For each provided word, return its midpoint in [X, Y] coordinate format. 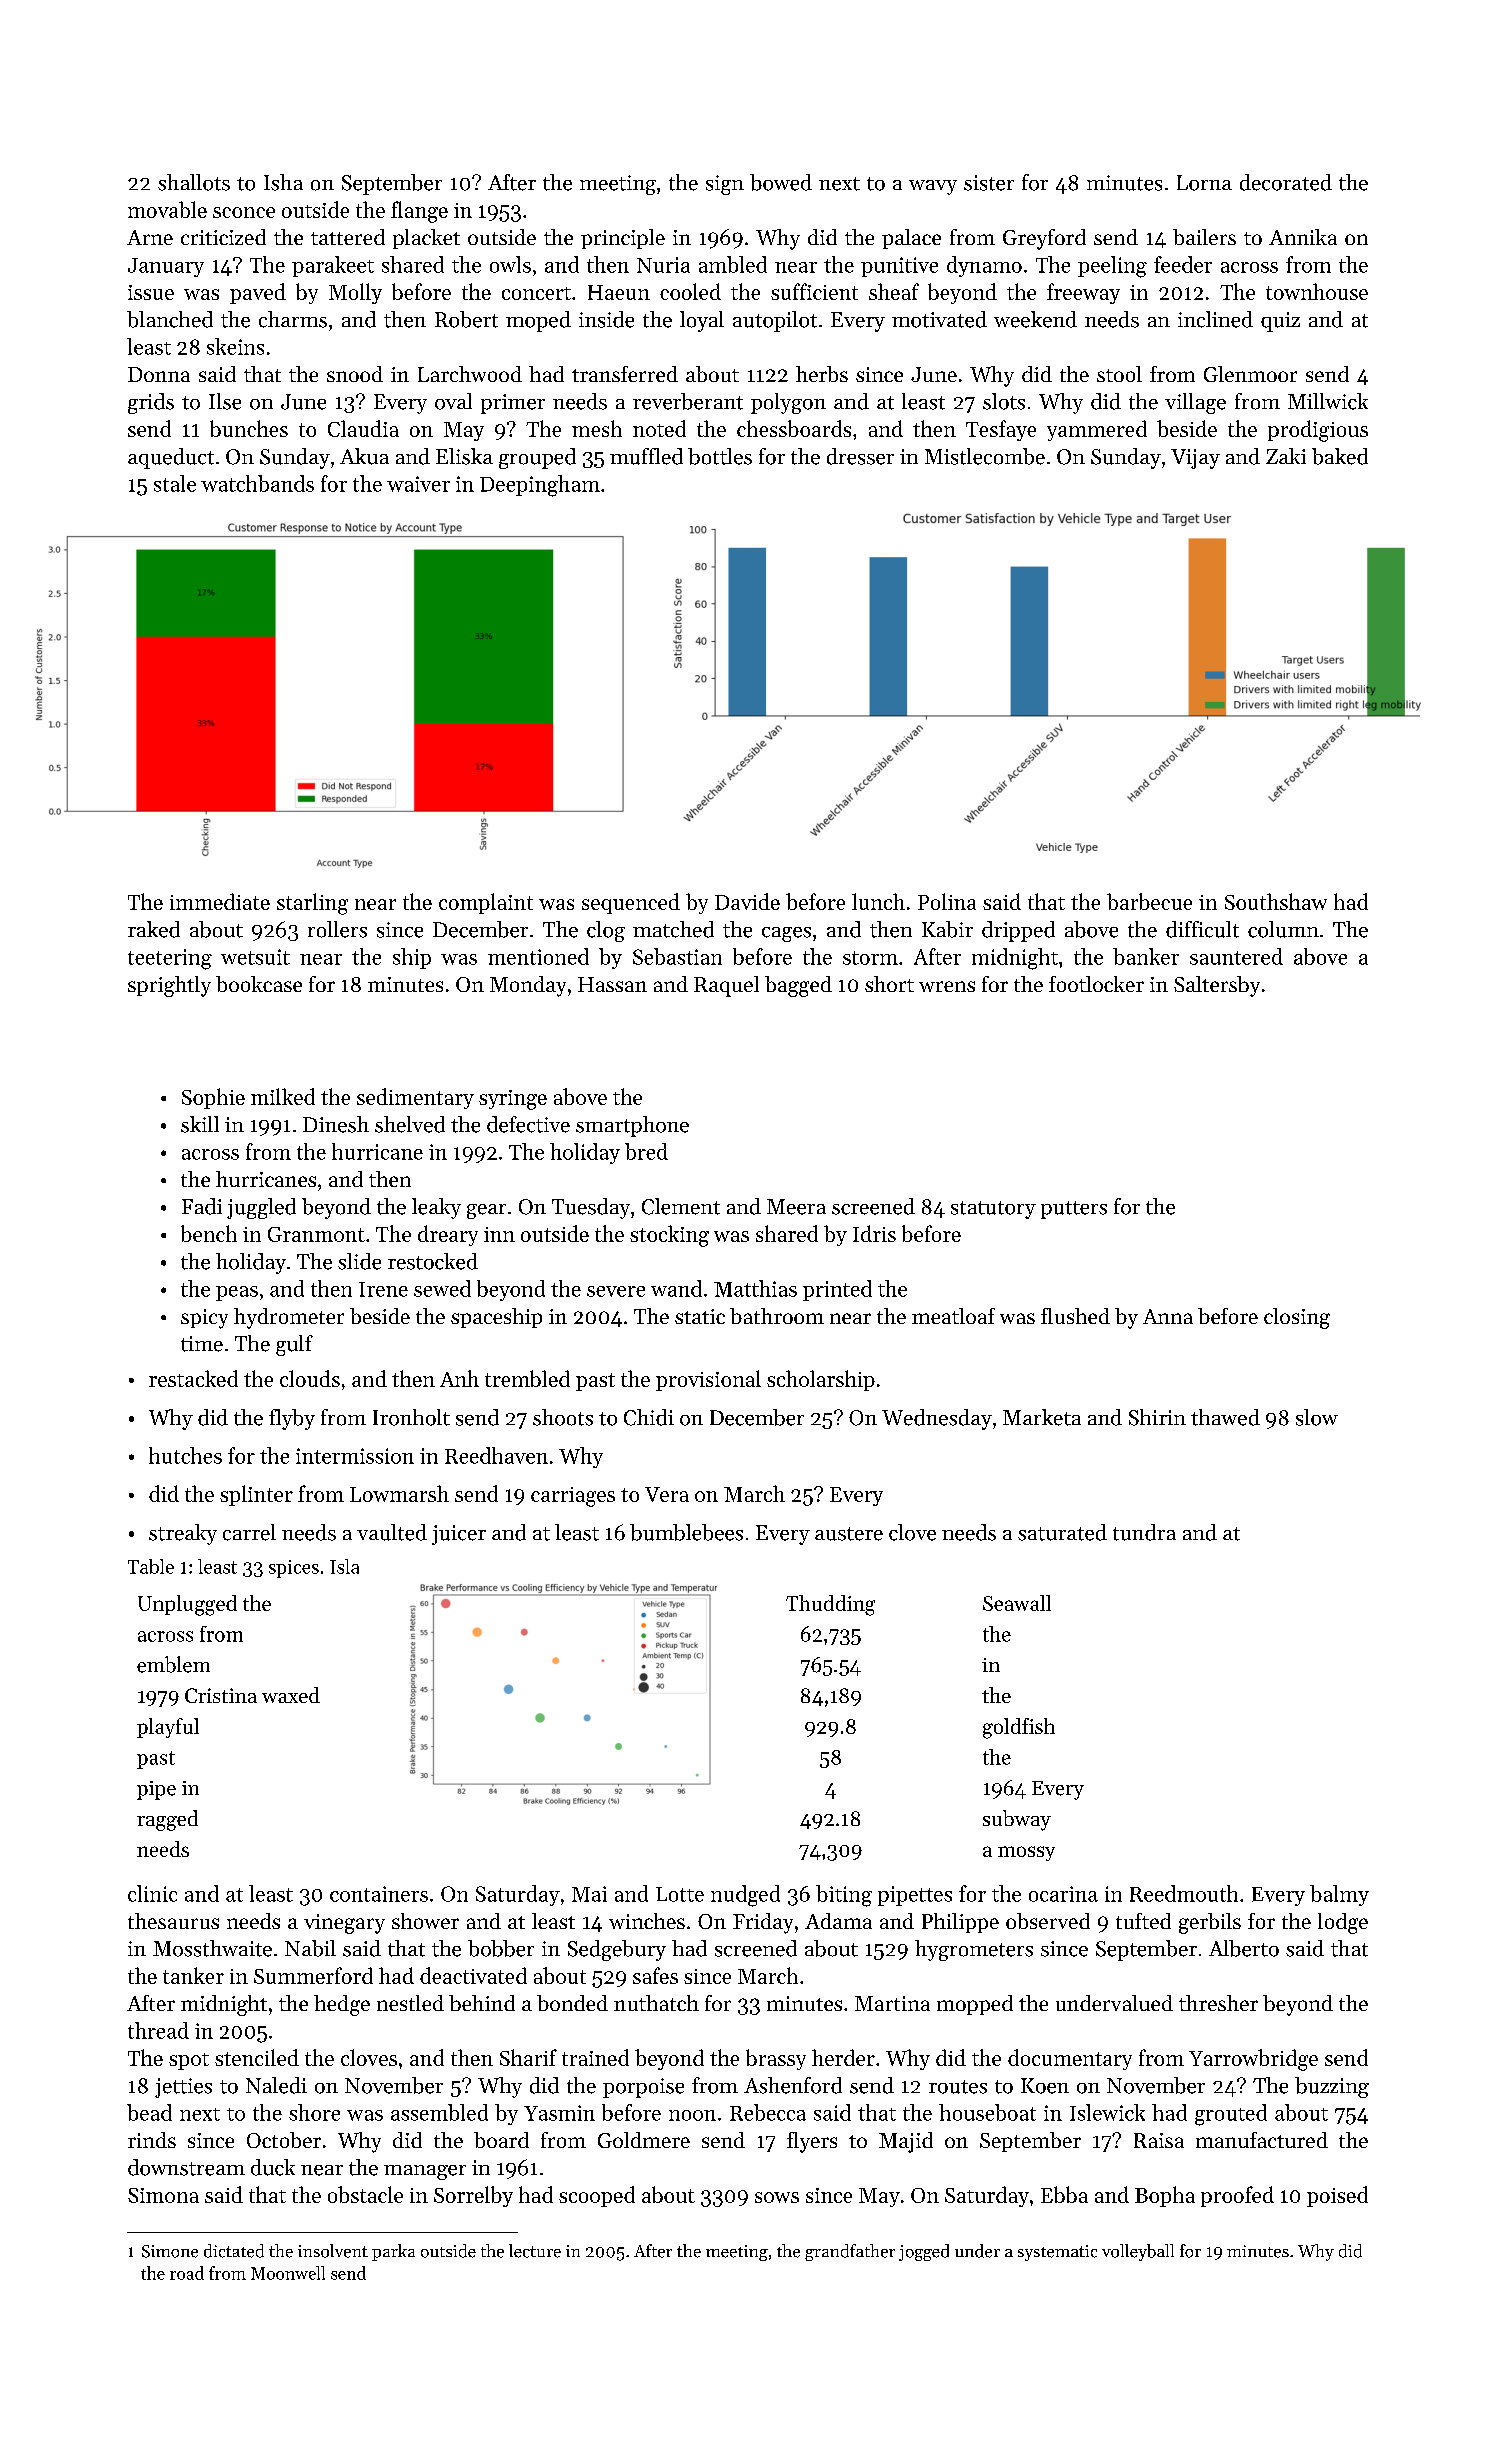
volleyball [1138, 2252]
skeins [235, 346]
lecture [535, 2251]
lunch [878, 901]
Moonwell [288, 2273]
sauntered [1236, 956]
